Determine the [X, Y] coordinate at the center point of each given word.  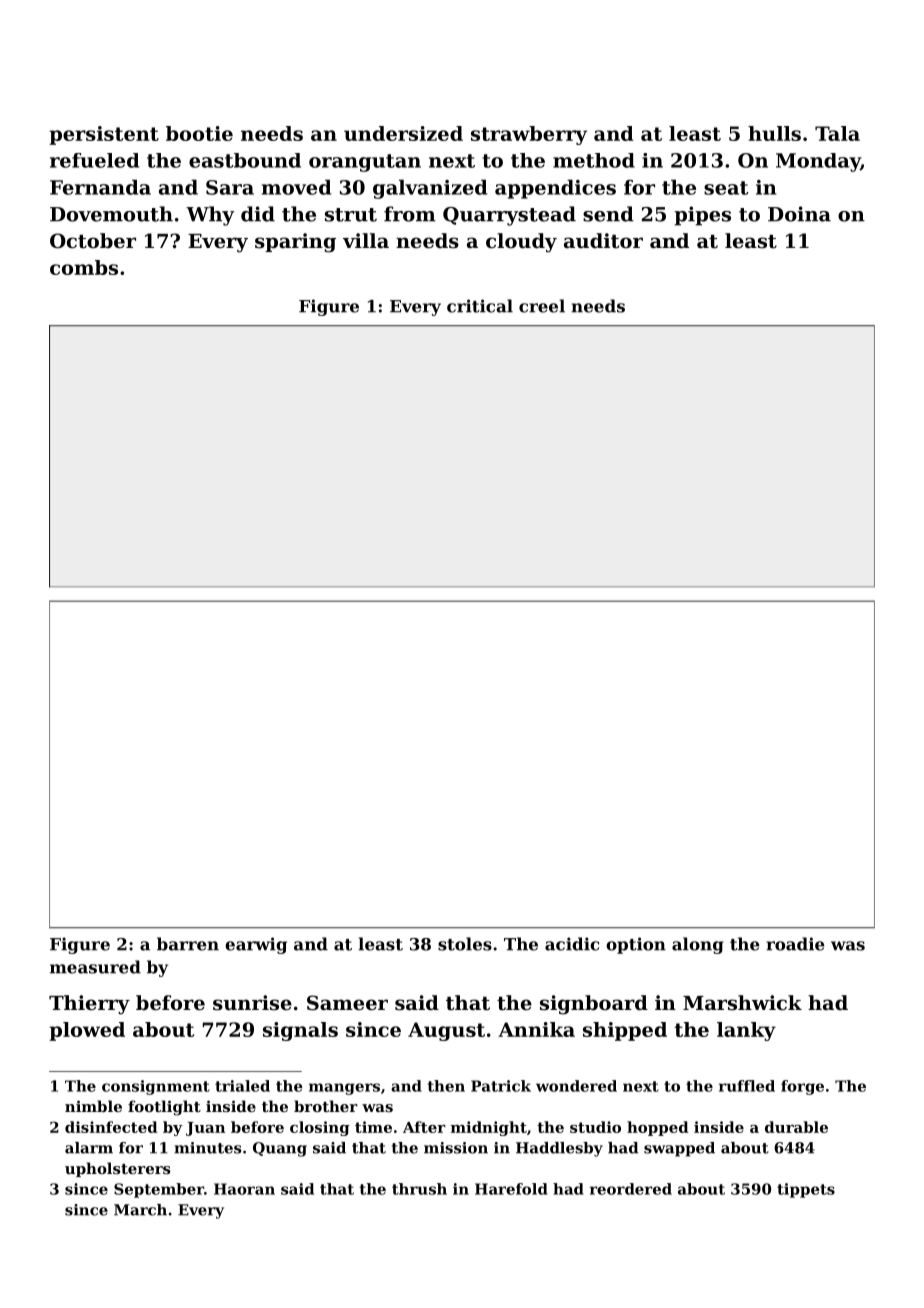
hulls [774, 133]
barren [188, 944]
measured [95, 967]
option [636, 945]
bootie [199, 133]
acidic [572, 944]
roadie [795, 944]
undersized [403, 133]
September [159, 1190]
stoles [465, 944]
